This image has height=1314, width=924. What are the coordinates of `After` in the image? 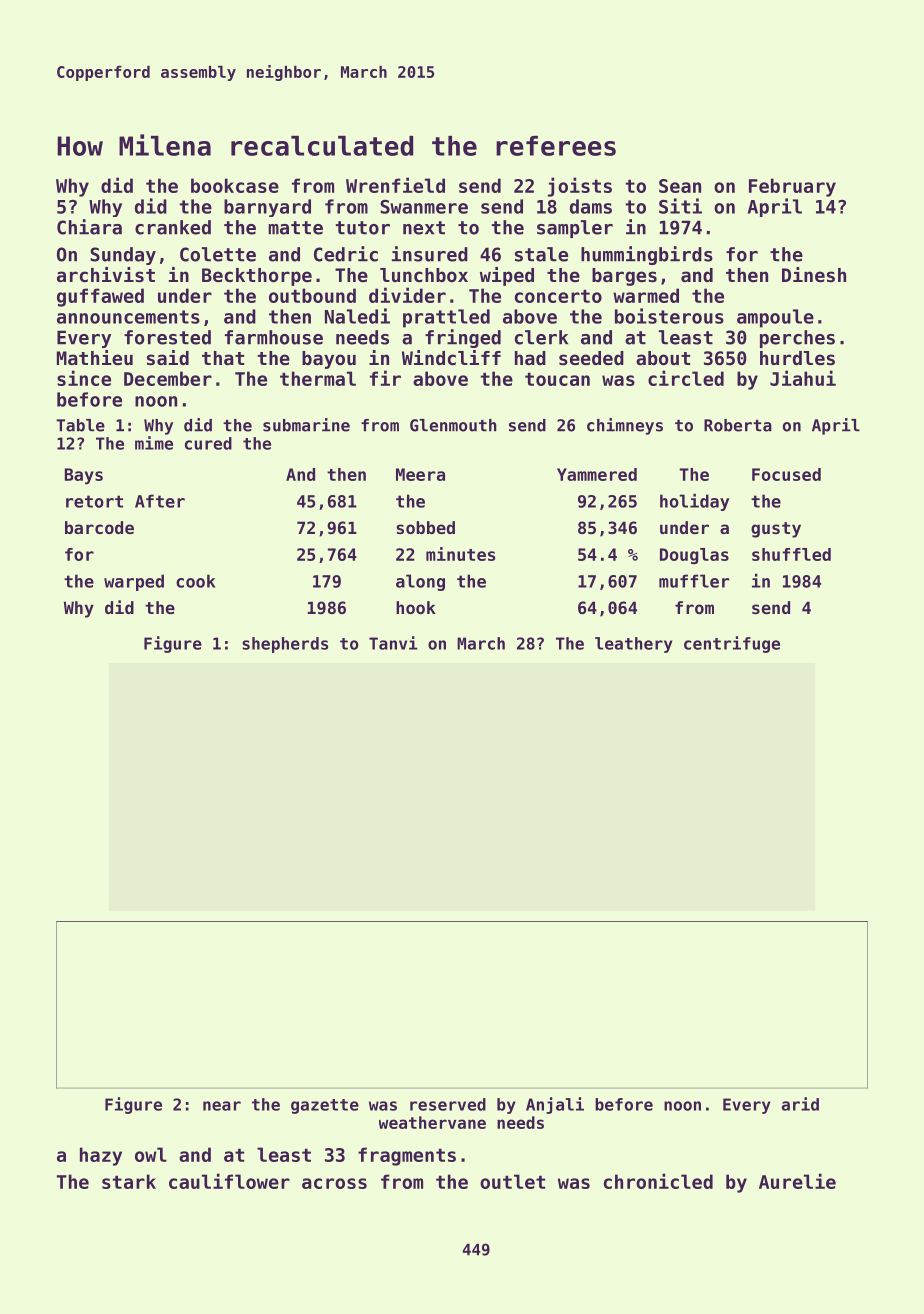 It's located at (160, 501).
